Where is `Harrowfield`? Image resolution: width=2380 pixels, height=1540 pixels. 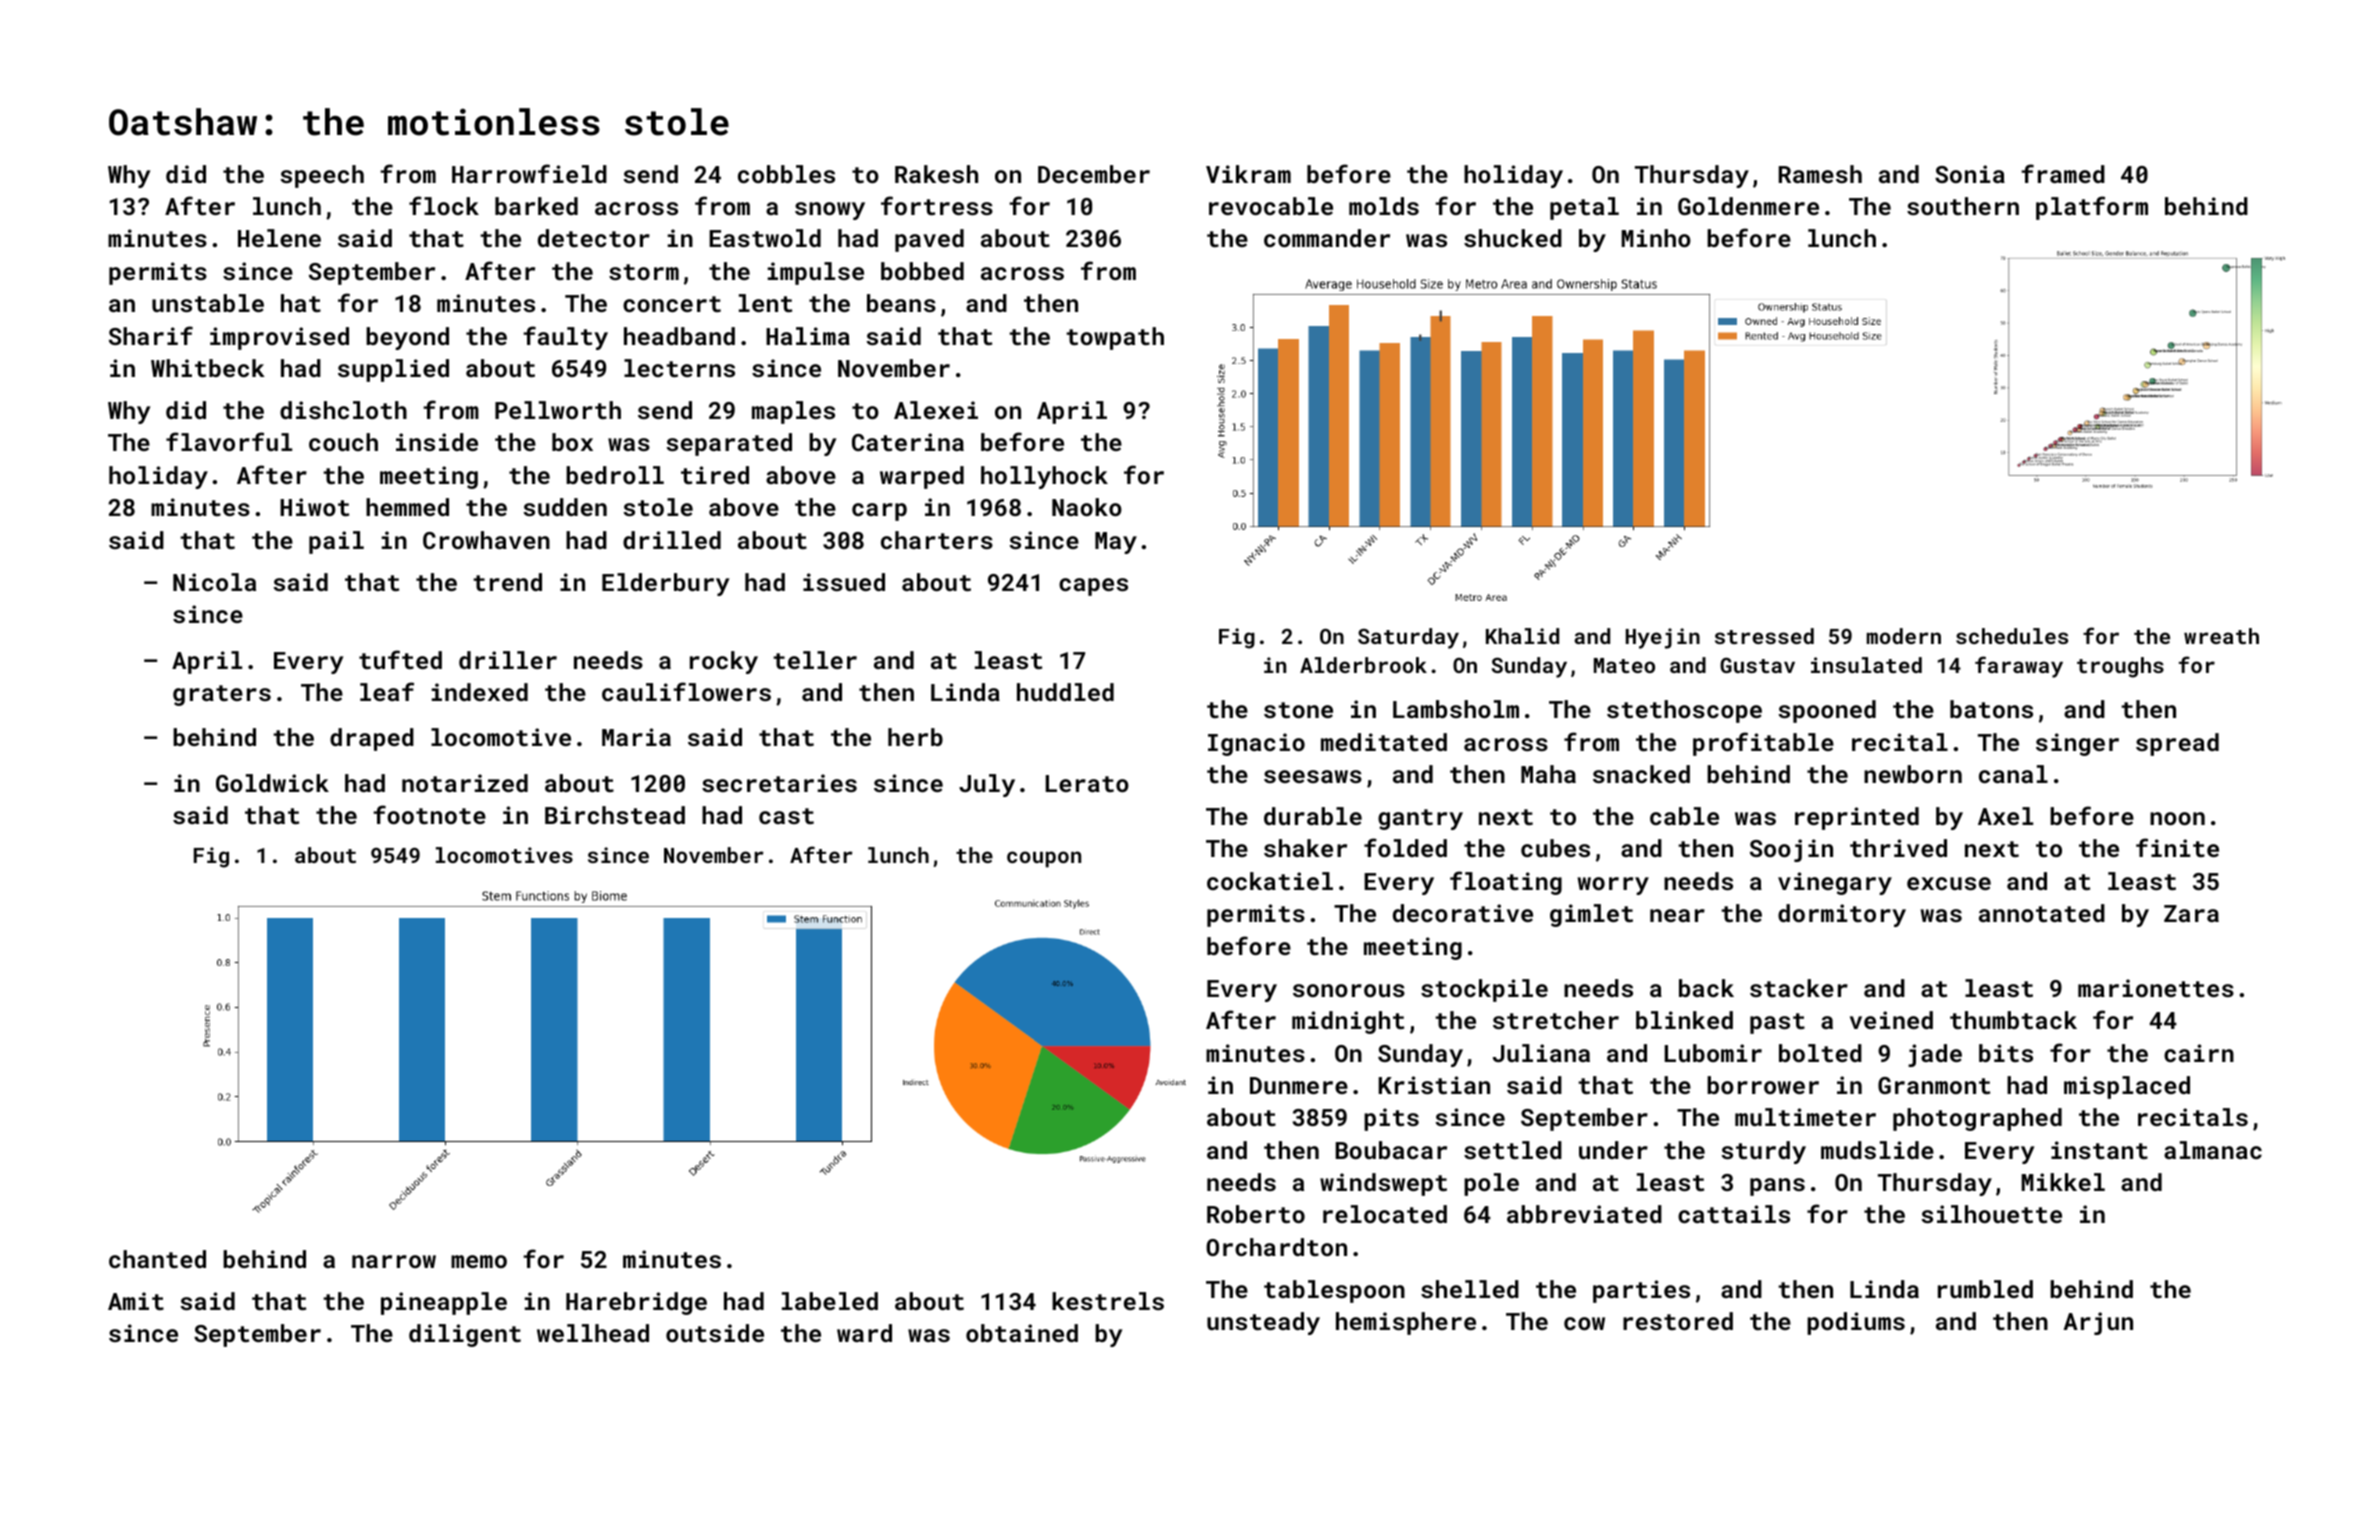 Harrowfield is located at coordinates (529, 173).
